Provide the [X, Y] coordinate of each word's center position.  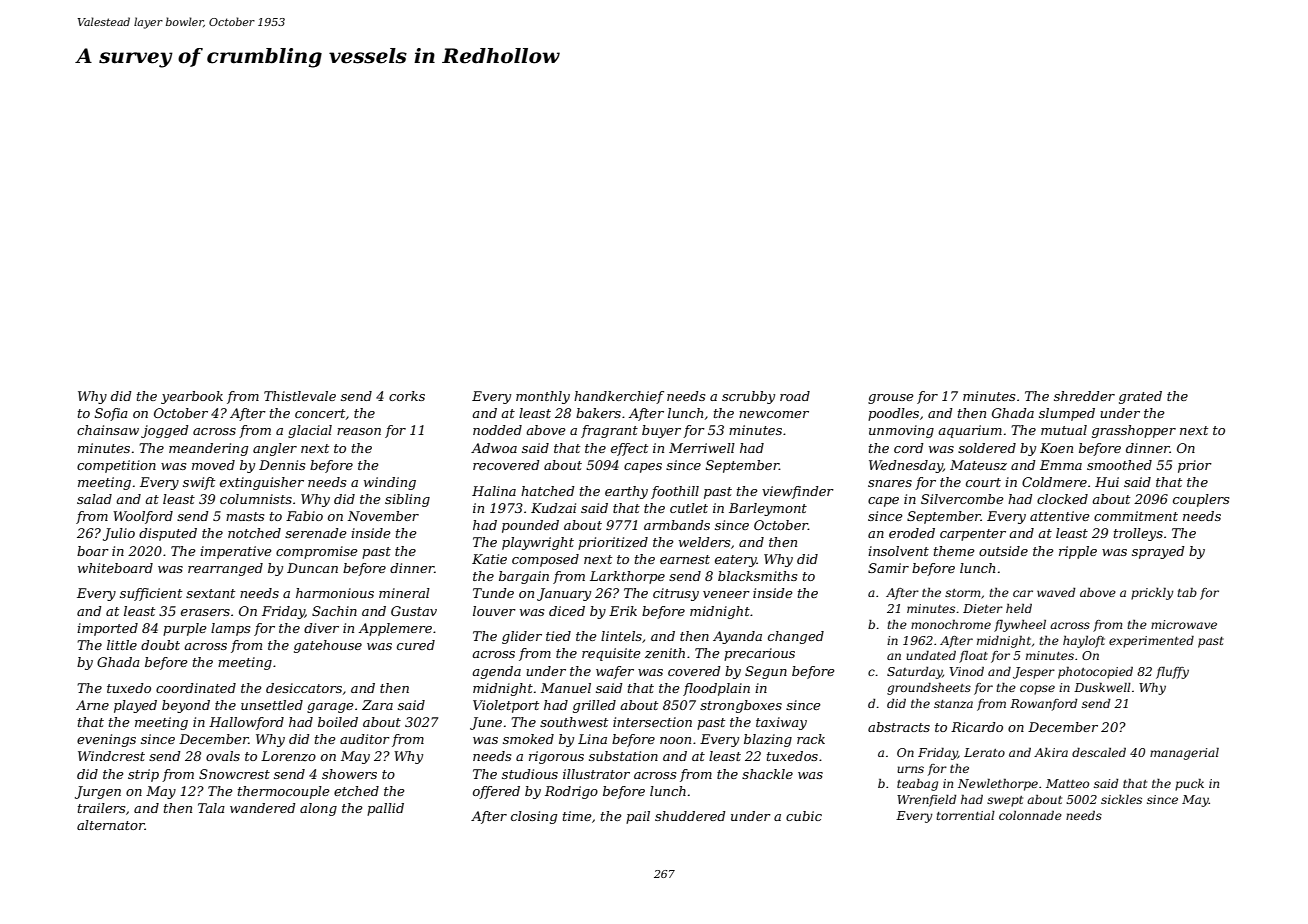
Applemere [395, 629]
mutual [1064, 430]
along [318, 809]
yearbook [192, 397]
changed [796, 637]
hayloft [1084, 642]
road [795, 396]
